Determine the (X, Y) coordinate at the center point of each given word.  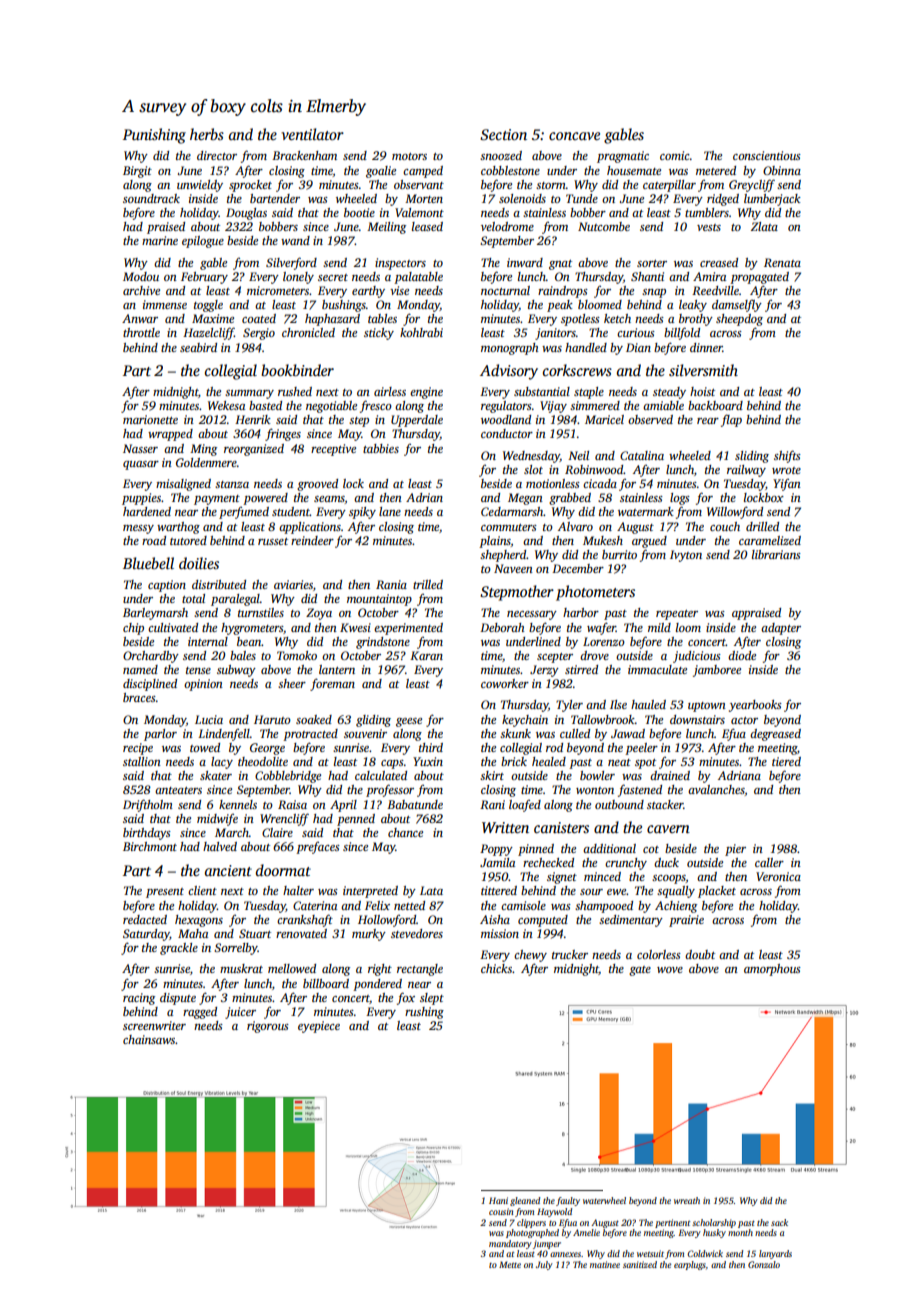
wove (670, 970)
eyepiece (319, 1027)
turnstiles (261, 612)
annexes (565, 1254)
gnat (560, 265)
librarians (776, 554)
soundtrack (151, 198)
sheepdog (739, 320)
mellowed (292, 968)
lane (390, 511)
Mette (510, 1264)
